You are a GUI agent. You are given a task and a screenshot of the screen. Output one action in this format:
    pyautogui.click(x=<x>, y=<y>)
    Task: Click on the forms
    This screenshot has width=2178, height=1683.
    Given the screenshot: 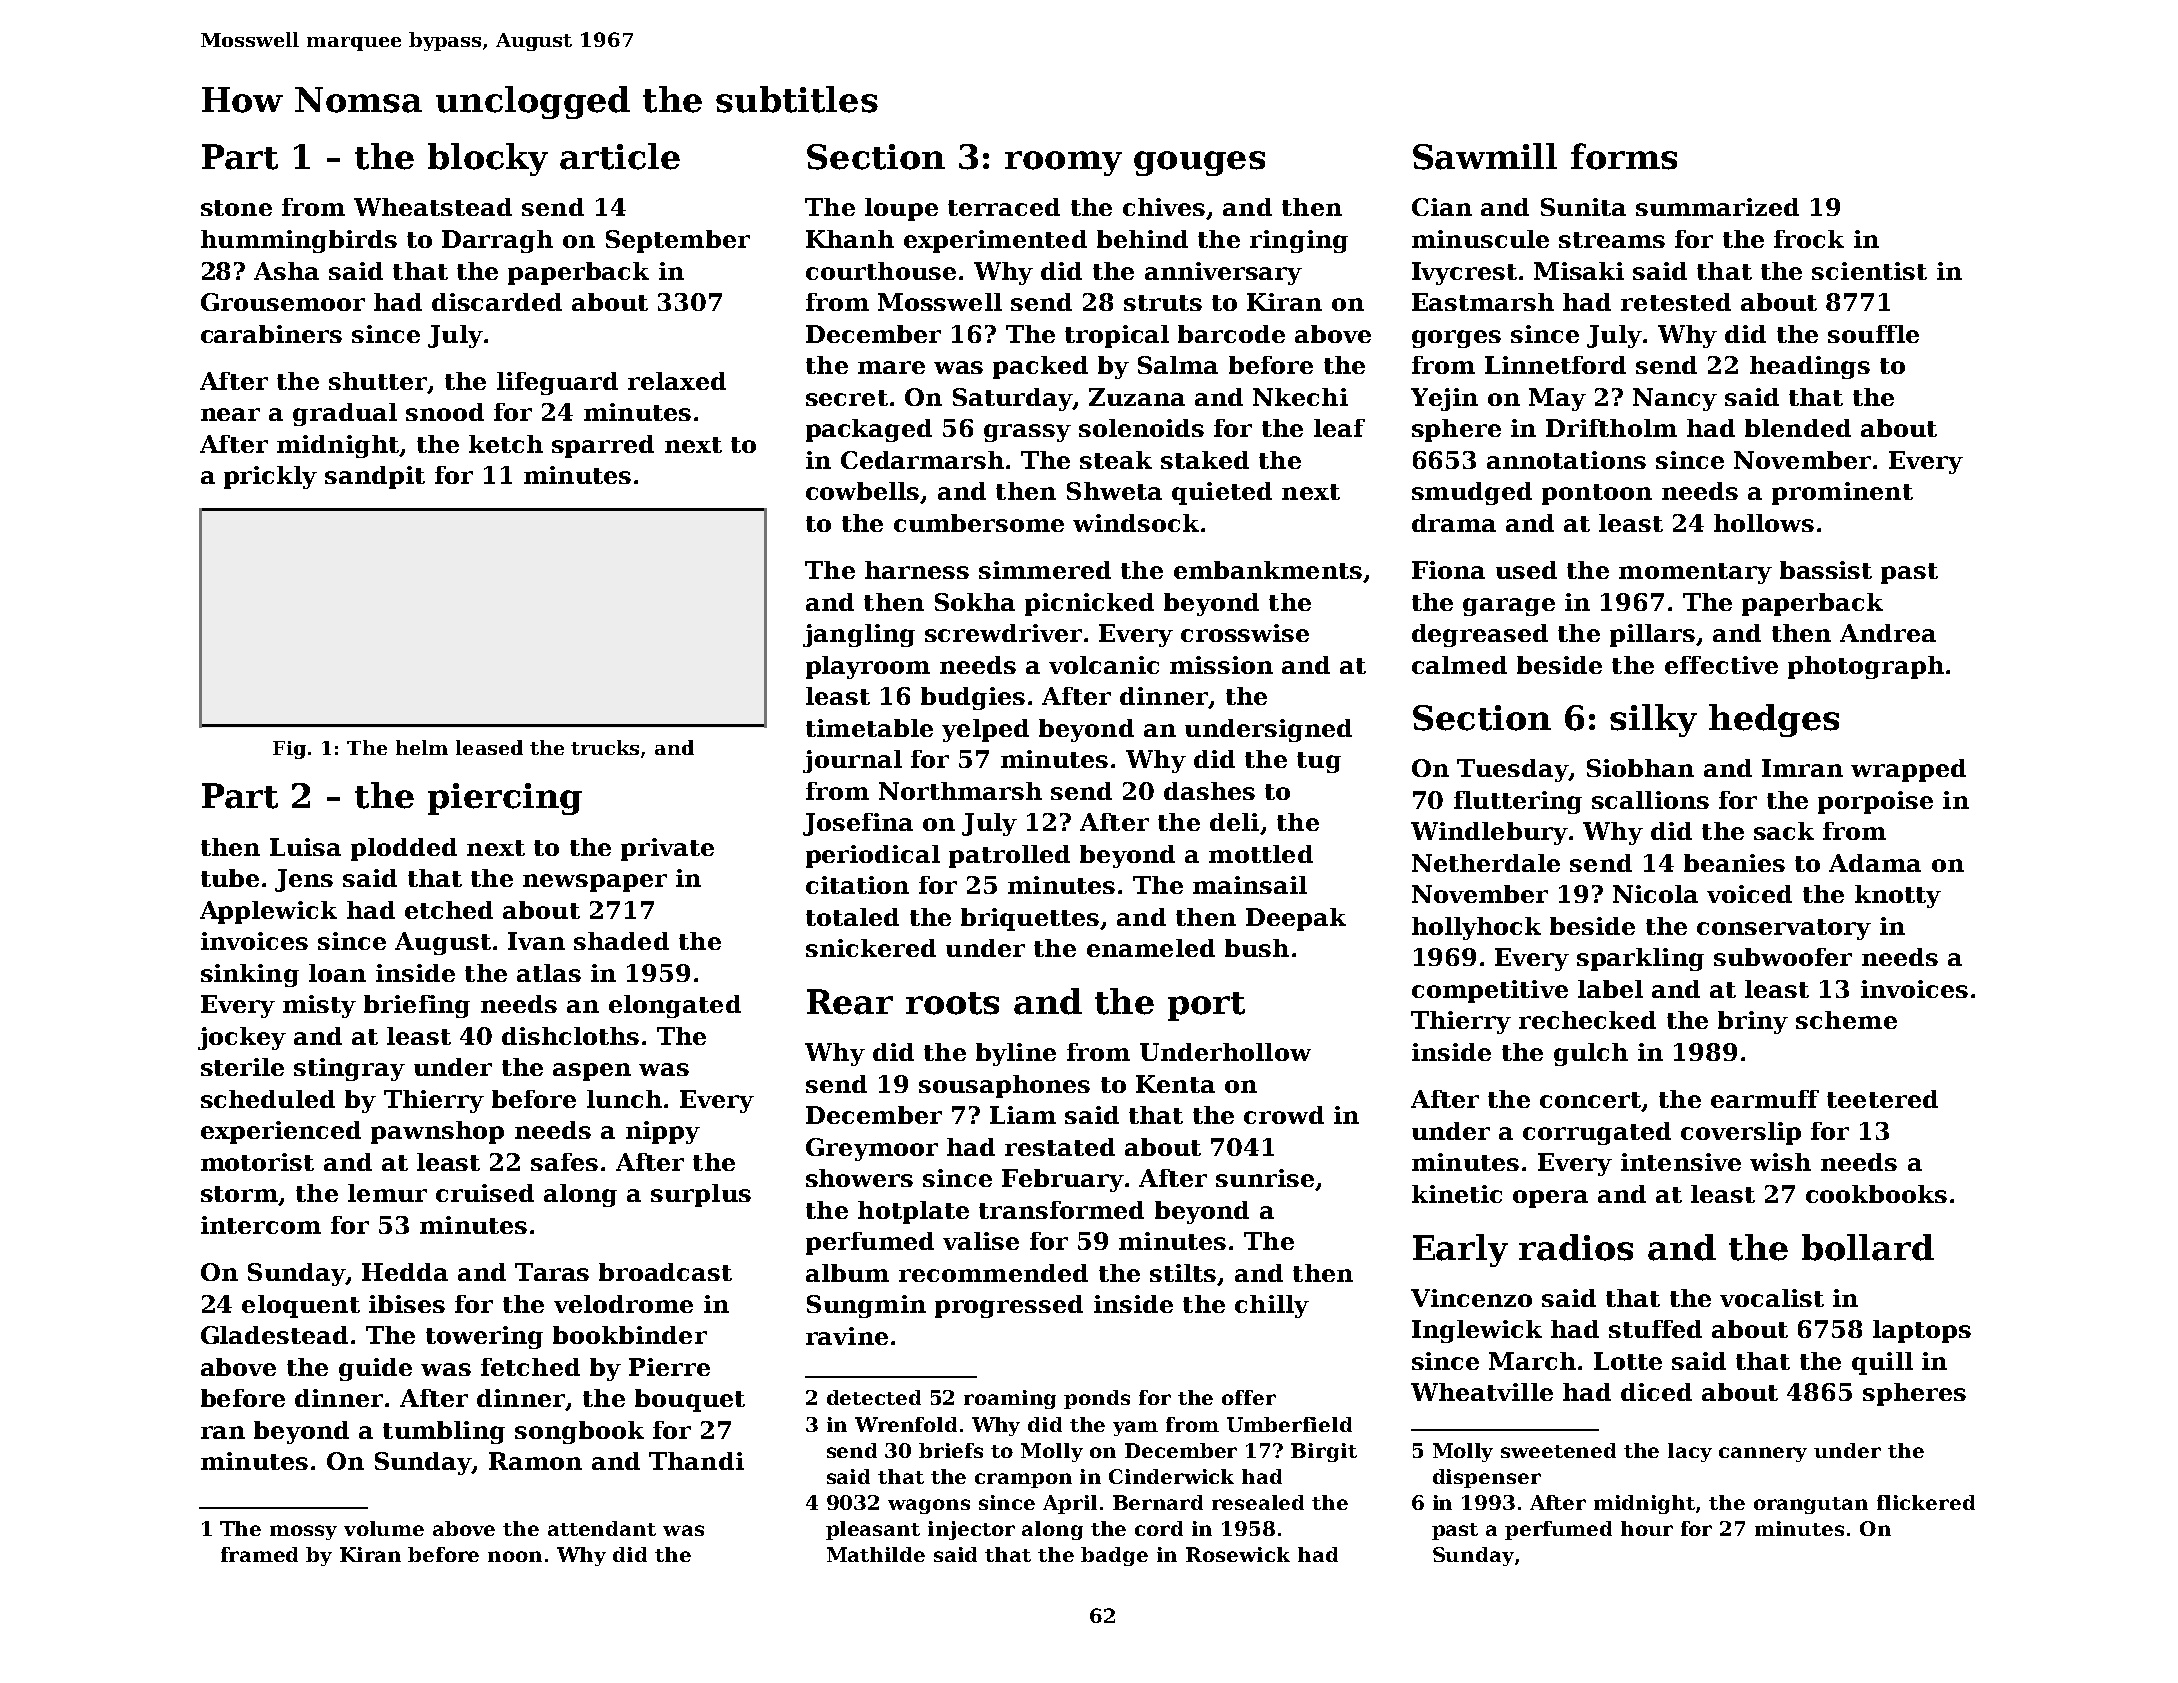 What is the action you would take?
    pyautogui.click(x=1624, y=156)
